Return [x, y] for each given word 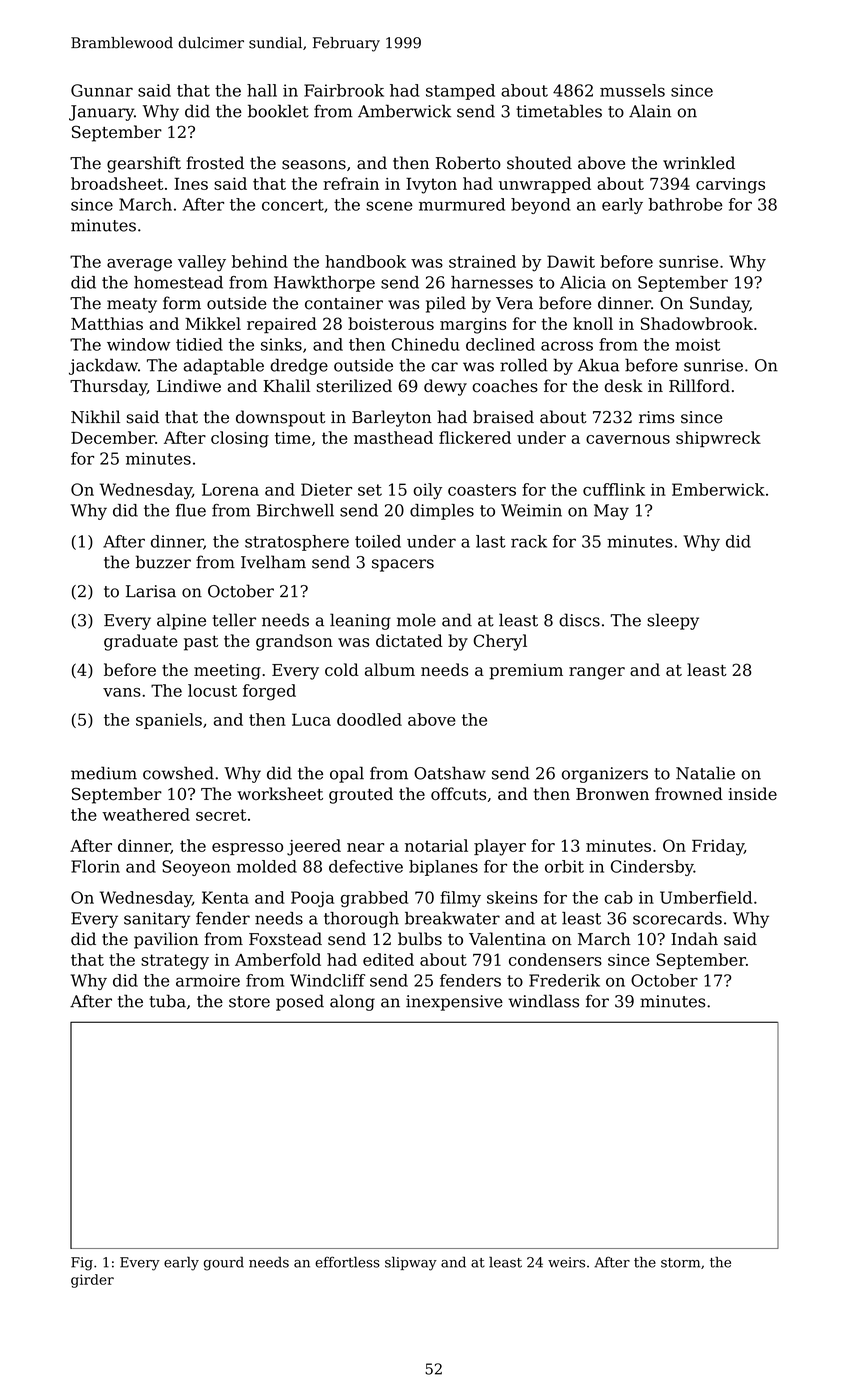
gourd [224, 1264]
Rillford [699, 385]
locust [212, 690]
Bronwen [612, 794]
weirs [566, 1262]
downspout [280, 418]
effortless [347, 1262]
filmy [460, 899]
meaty [132, 305]
